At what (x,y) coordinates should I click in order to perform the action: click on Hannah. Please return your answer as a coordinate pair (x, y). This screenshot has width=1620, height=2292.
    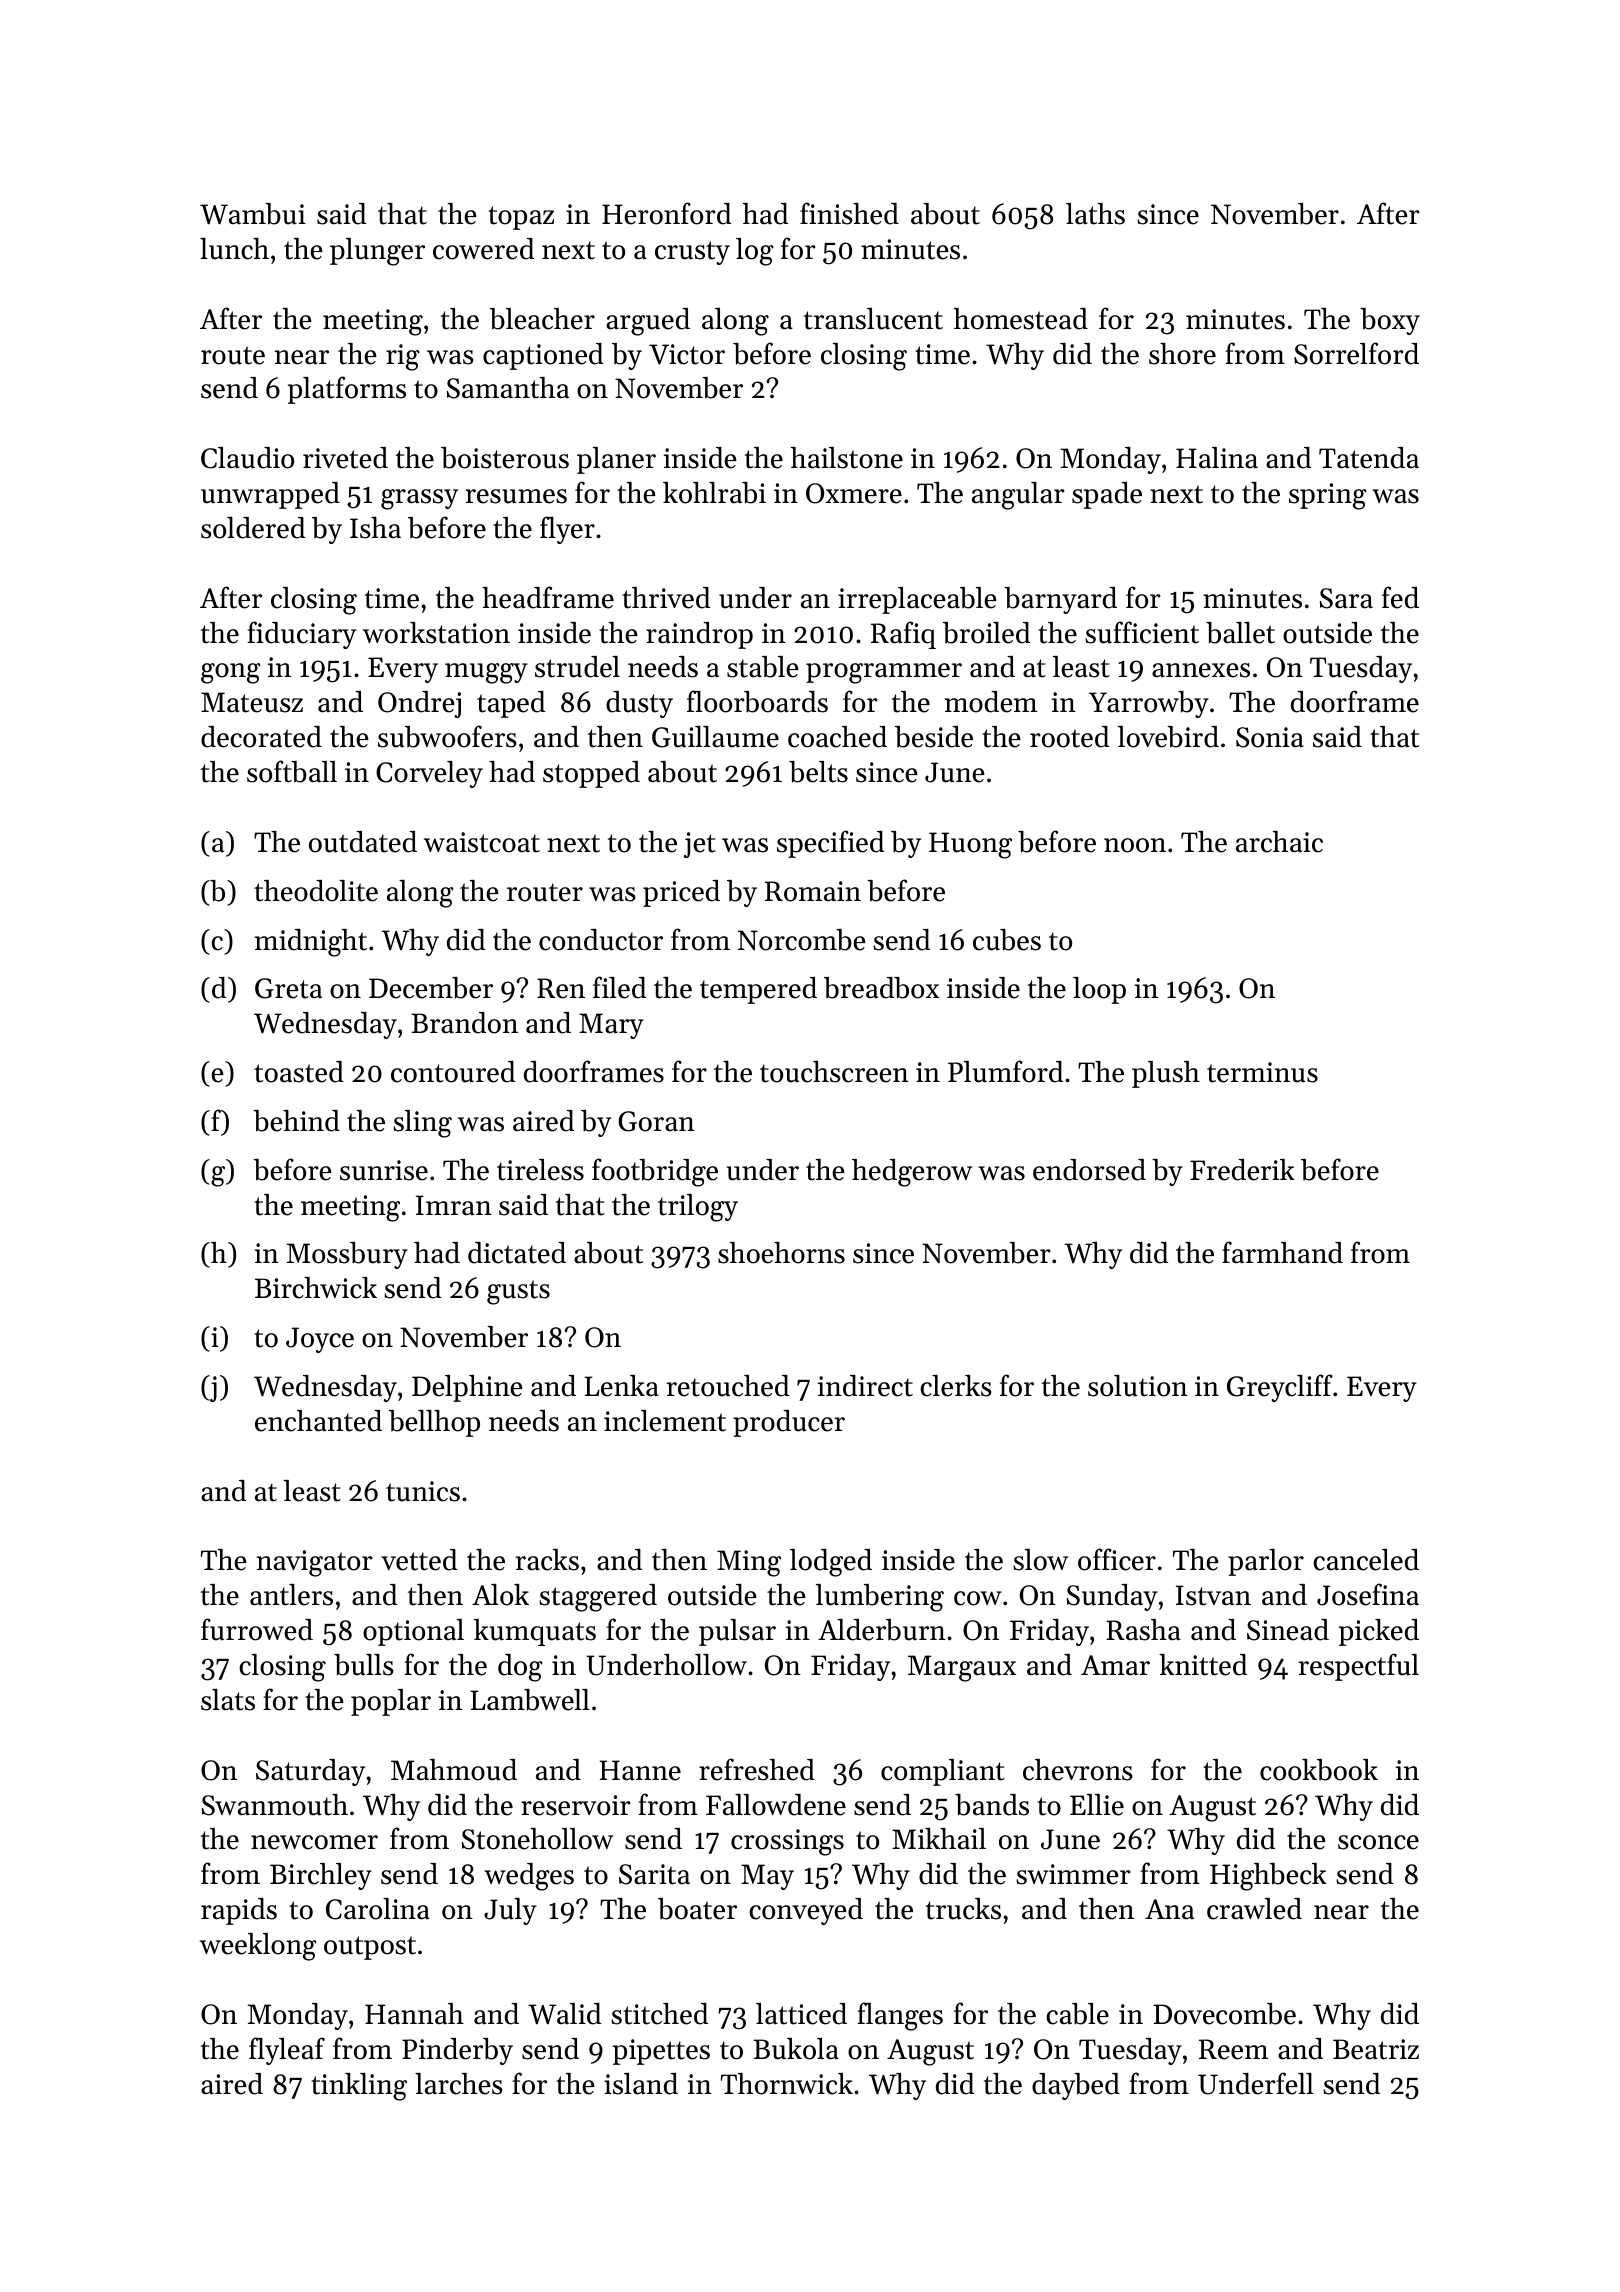
    Looking at the image, I should click on (414, 2013).
